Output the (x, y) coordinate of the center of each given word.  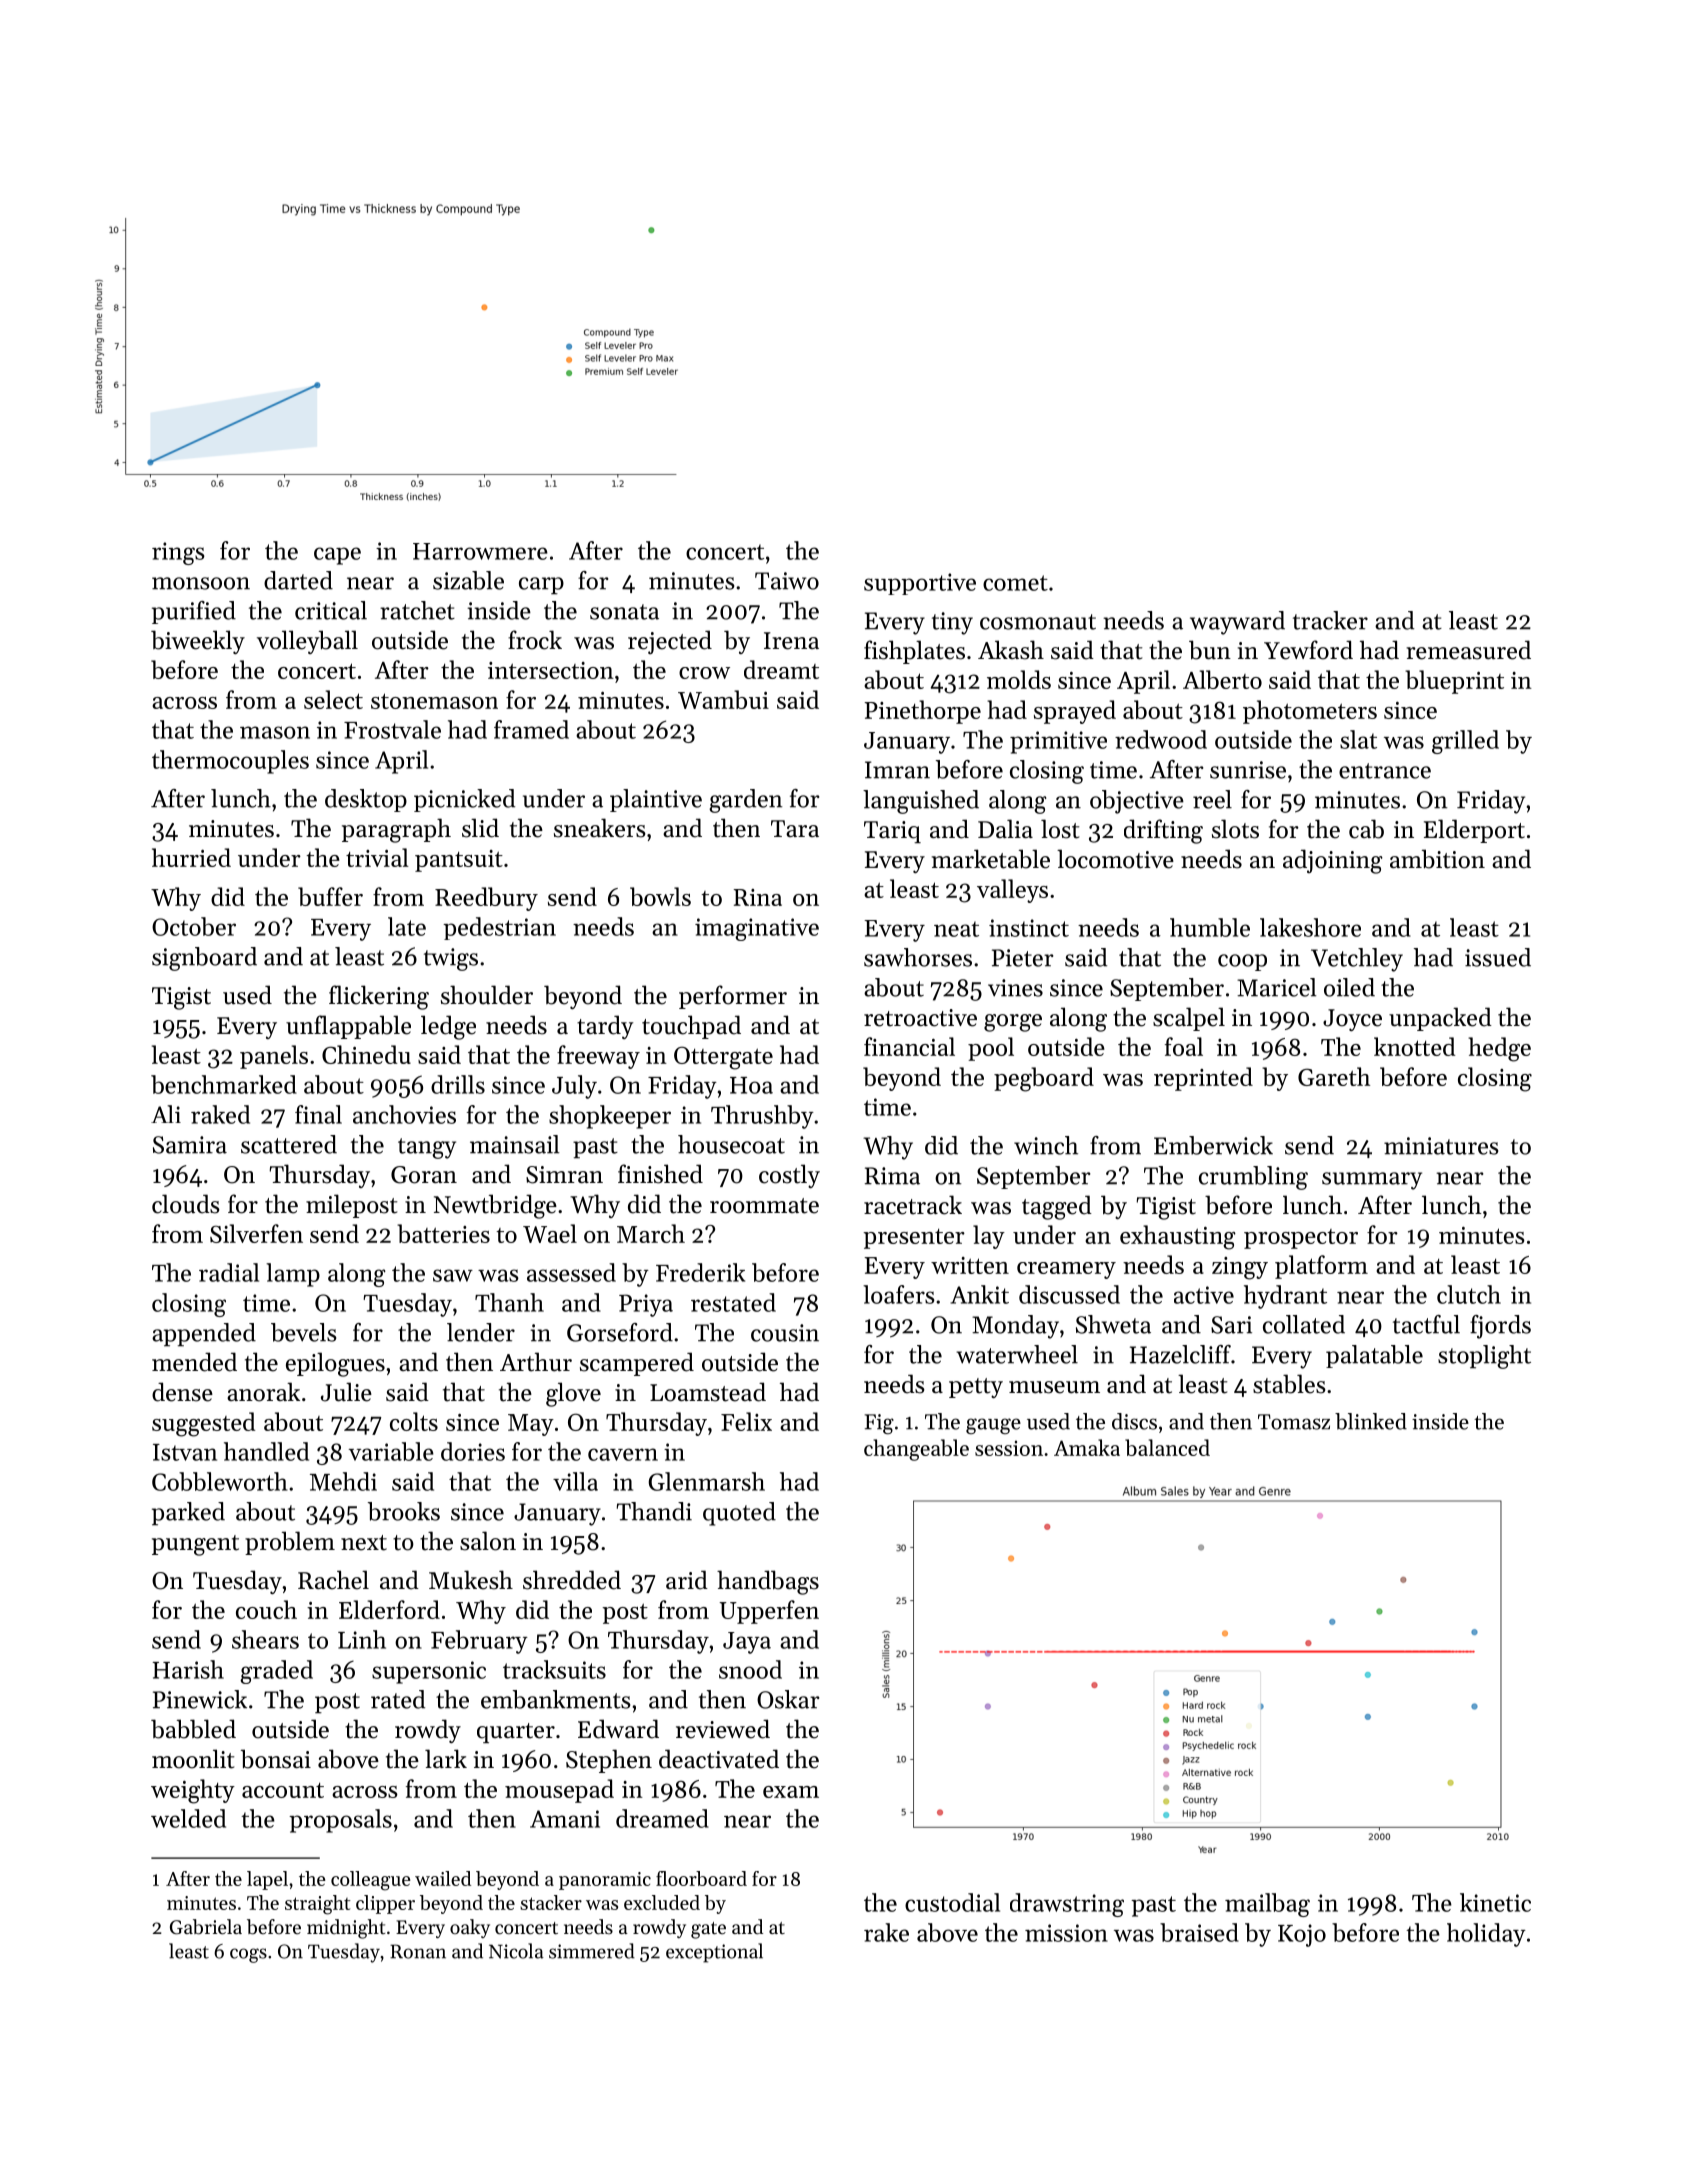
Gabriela (206, 1927)
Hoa (751, 1085)
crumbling (1253, 1178)
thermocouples (230, 762)
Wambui (723, 699)
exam (791, 1792)
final (318, 1114)
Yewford (1308, 650)
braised (1199, 1932)
